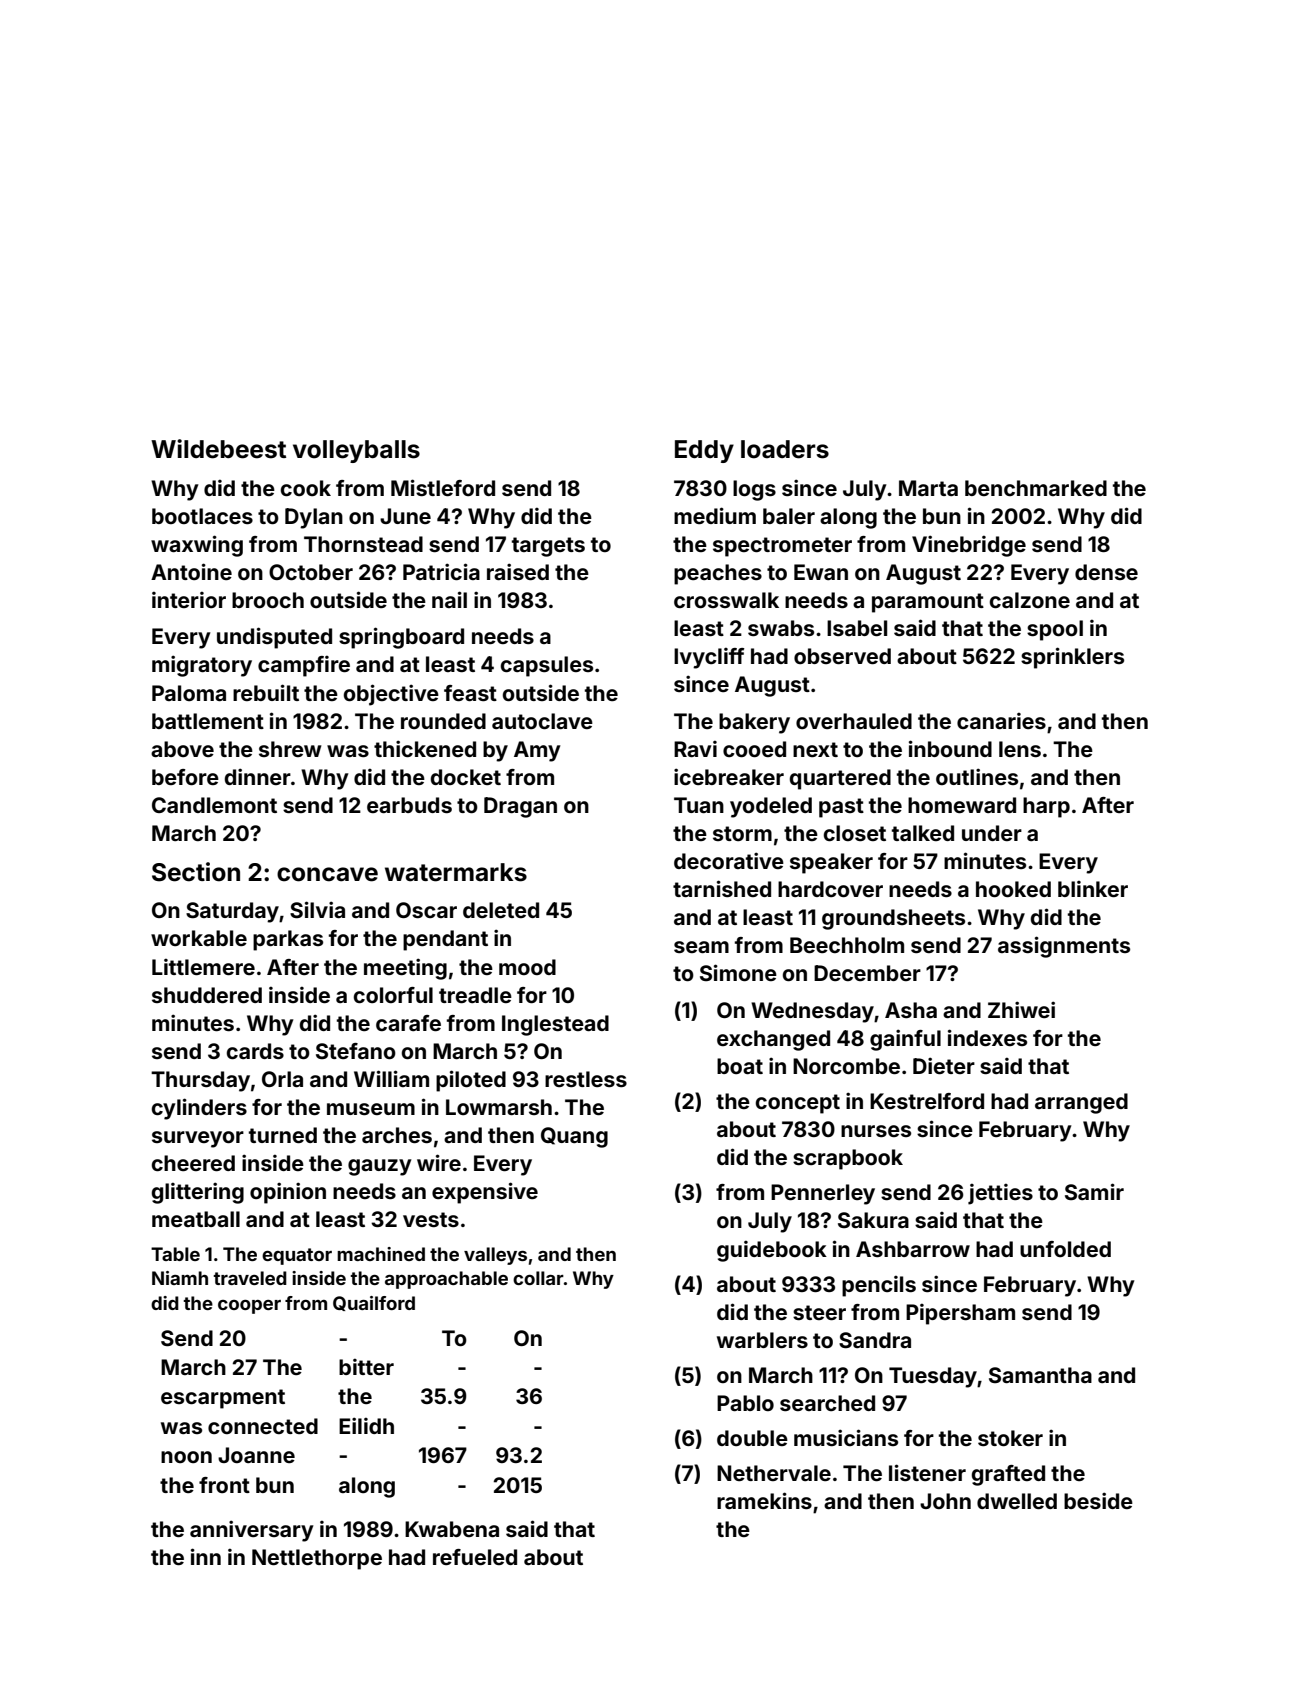  Describe the element at coordinates (928, 488) in the document. I see `Marta` at that location.
